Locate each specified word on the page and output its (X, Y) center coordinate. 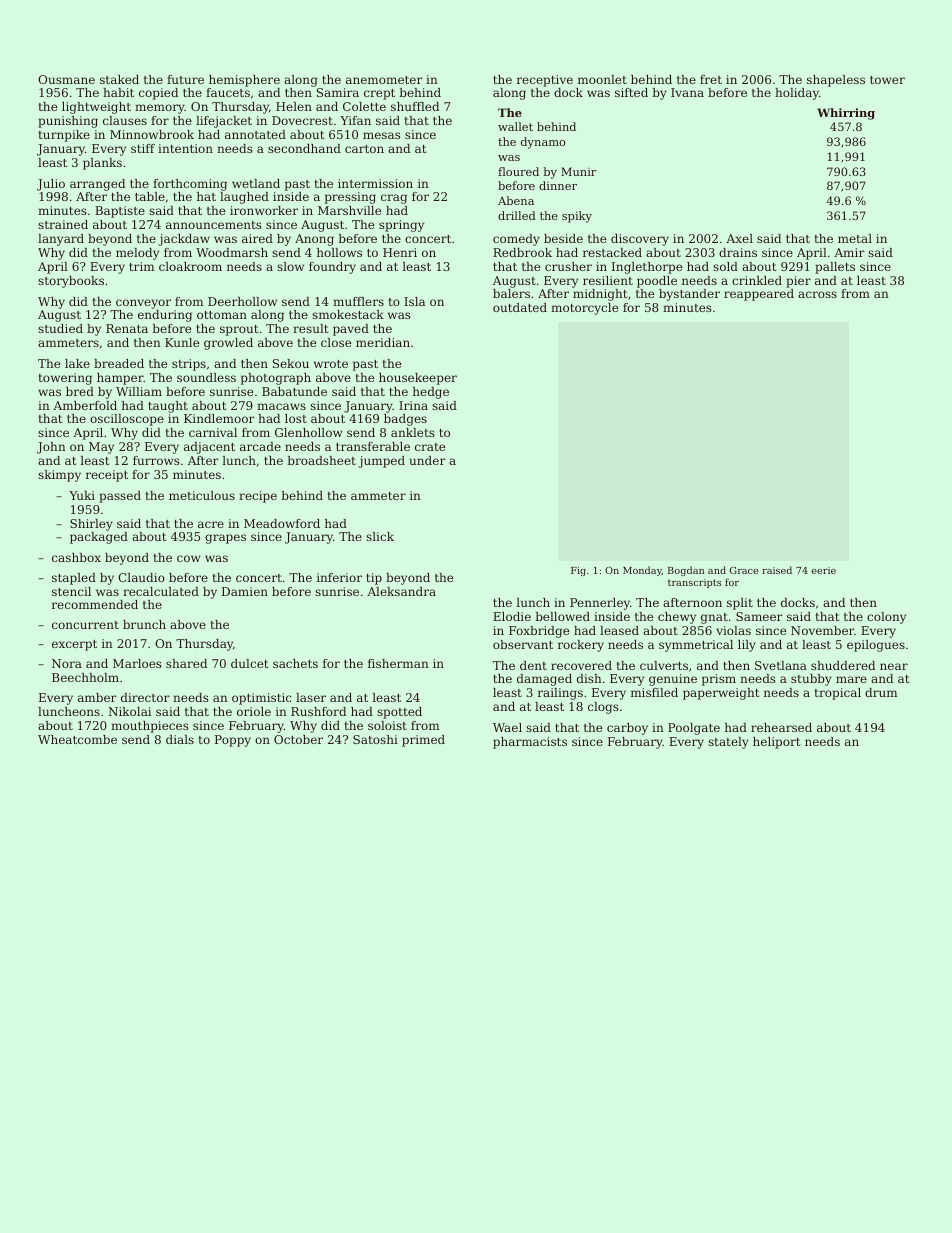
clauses (125, 120)
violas (733, 630)
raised (777, 570)
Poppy (233, 741)
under (428, 460)
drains (738, 252)
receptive (545, 81)
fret (711, 79)
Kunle (182, 342)
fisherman (398, 663)
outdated (520, 307)
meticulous (202, 495)
